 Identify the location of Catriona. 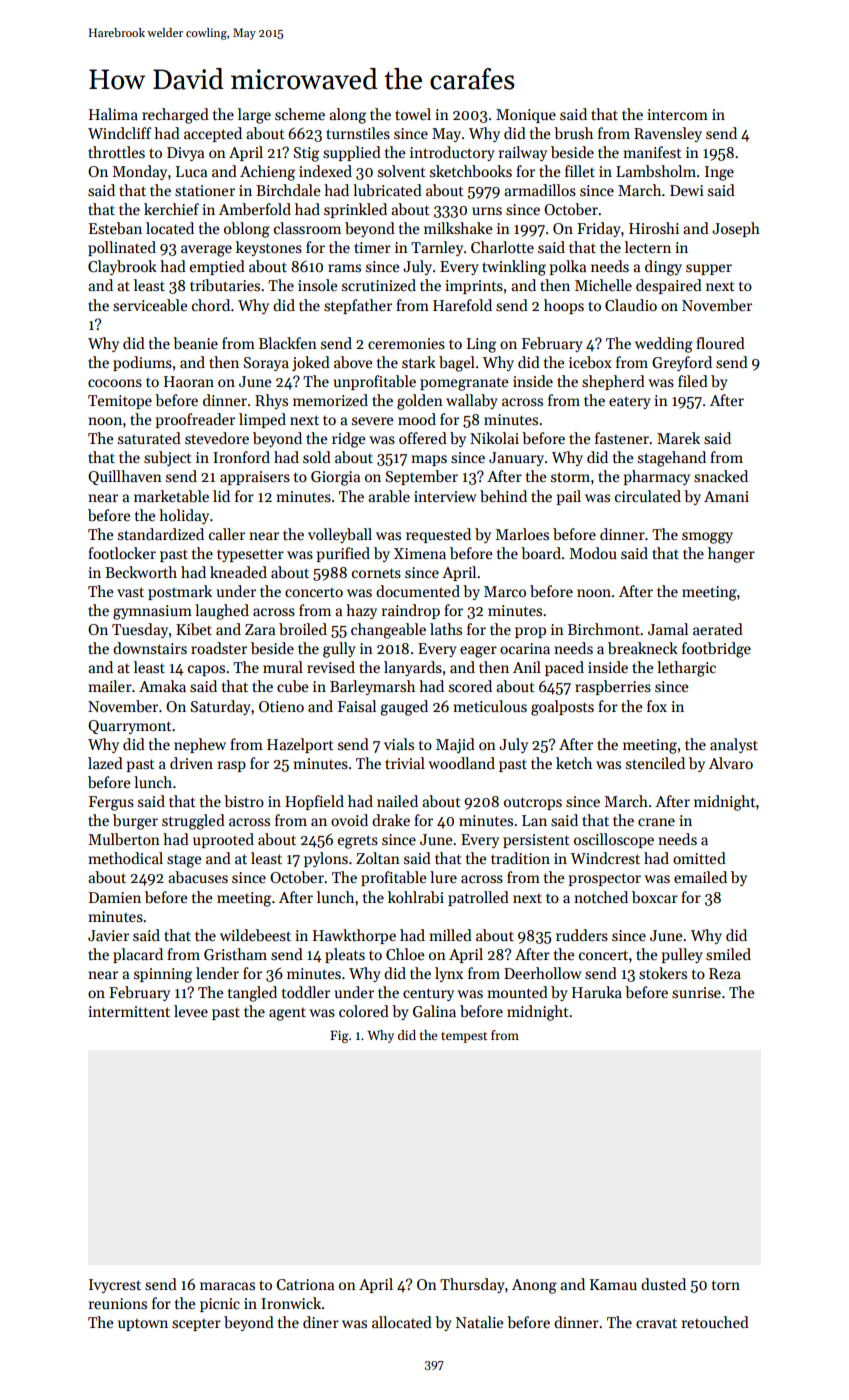
(305, 1284).
